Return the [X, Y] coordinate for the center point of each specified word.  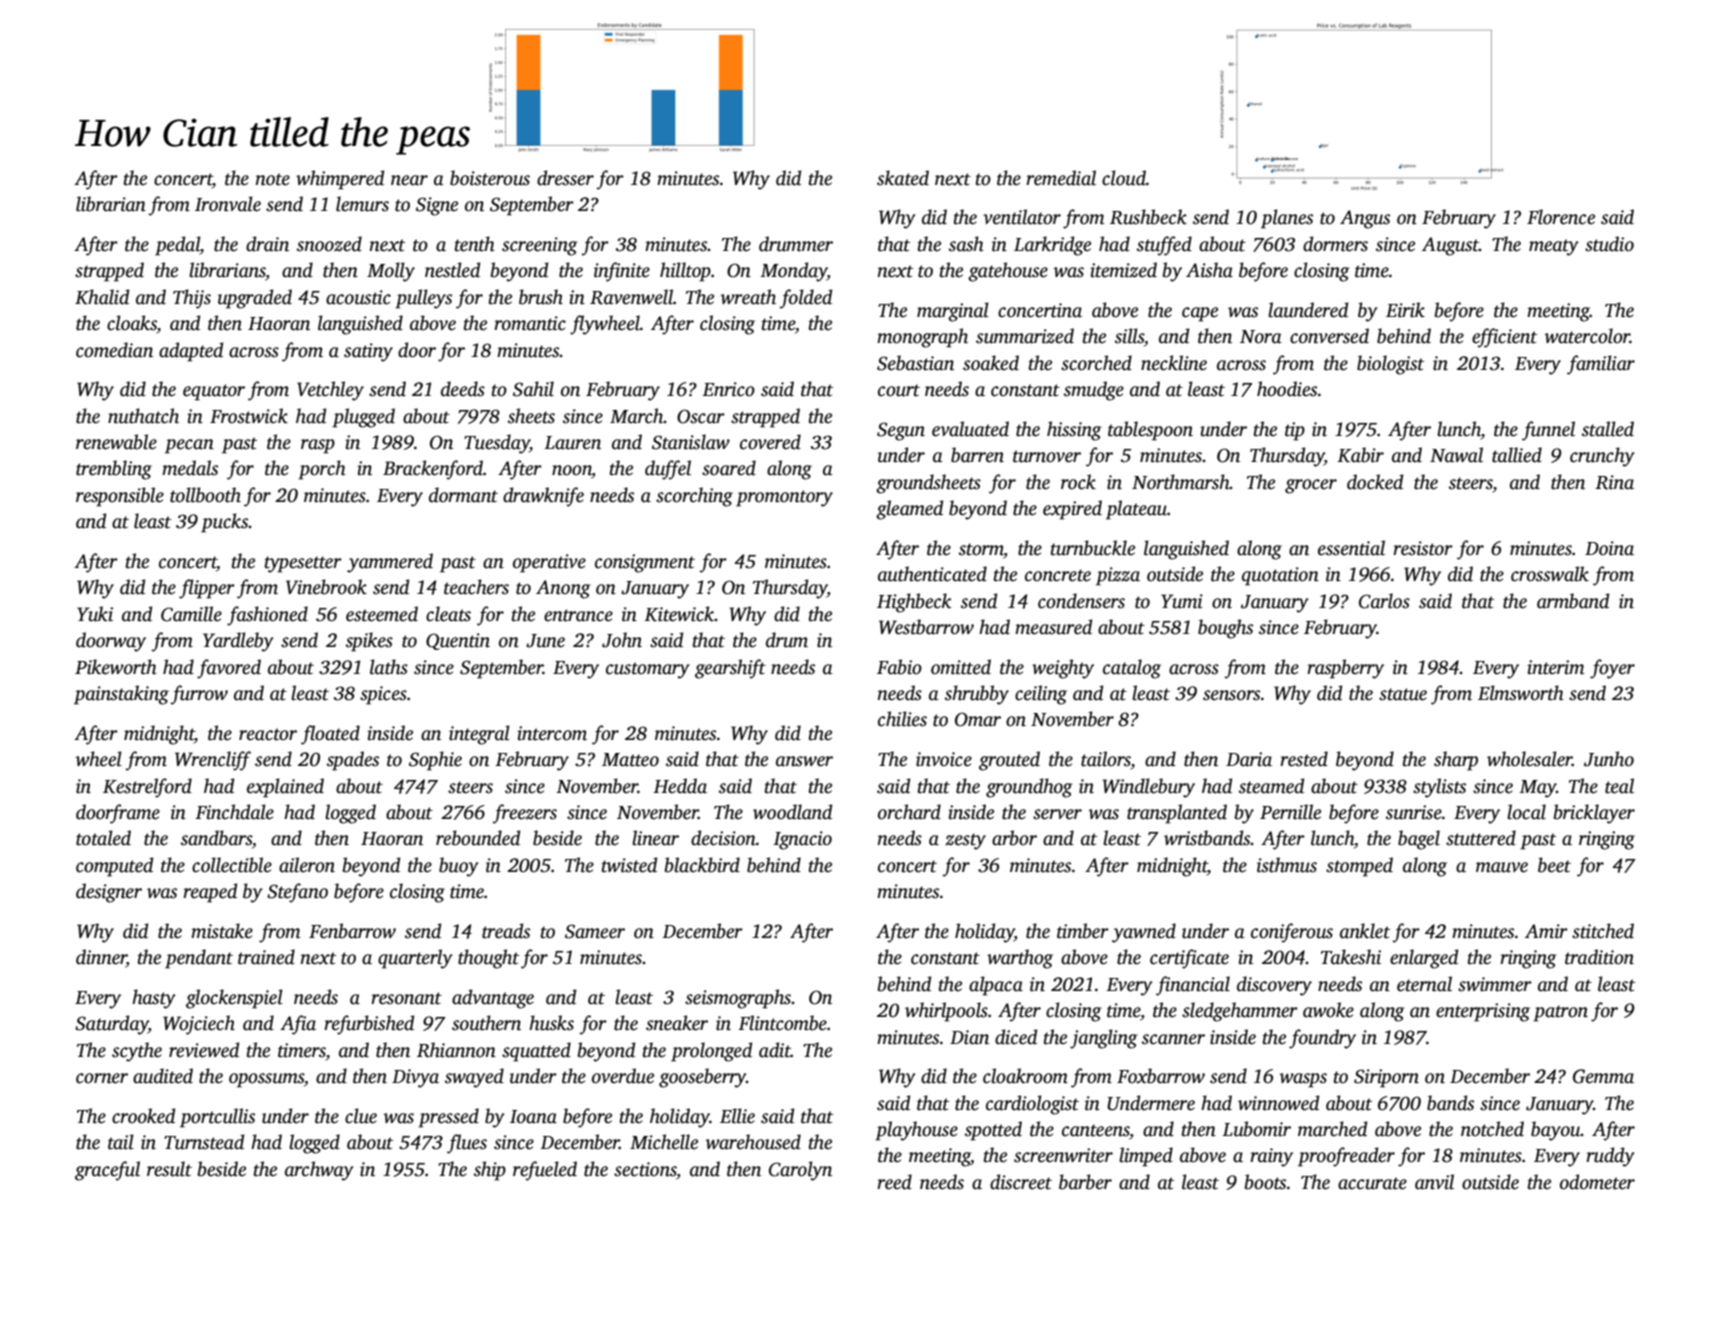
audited [163, 1076]
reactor [268, 734]
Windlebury [1148, 788]
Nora [1261, 337]
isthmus [1287, 865]
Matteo [630, 760]
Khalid [102, 297]
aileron [307, 865]
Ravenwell [631, 297]
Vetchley [330, 391]
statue [1403, 694]
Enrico [728, 389]
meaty [1554, 247]
